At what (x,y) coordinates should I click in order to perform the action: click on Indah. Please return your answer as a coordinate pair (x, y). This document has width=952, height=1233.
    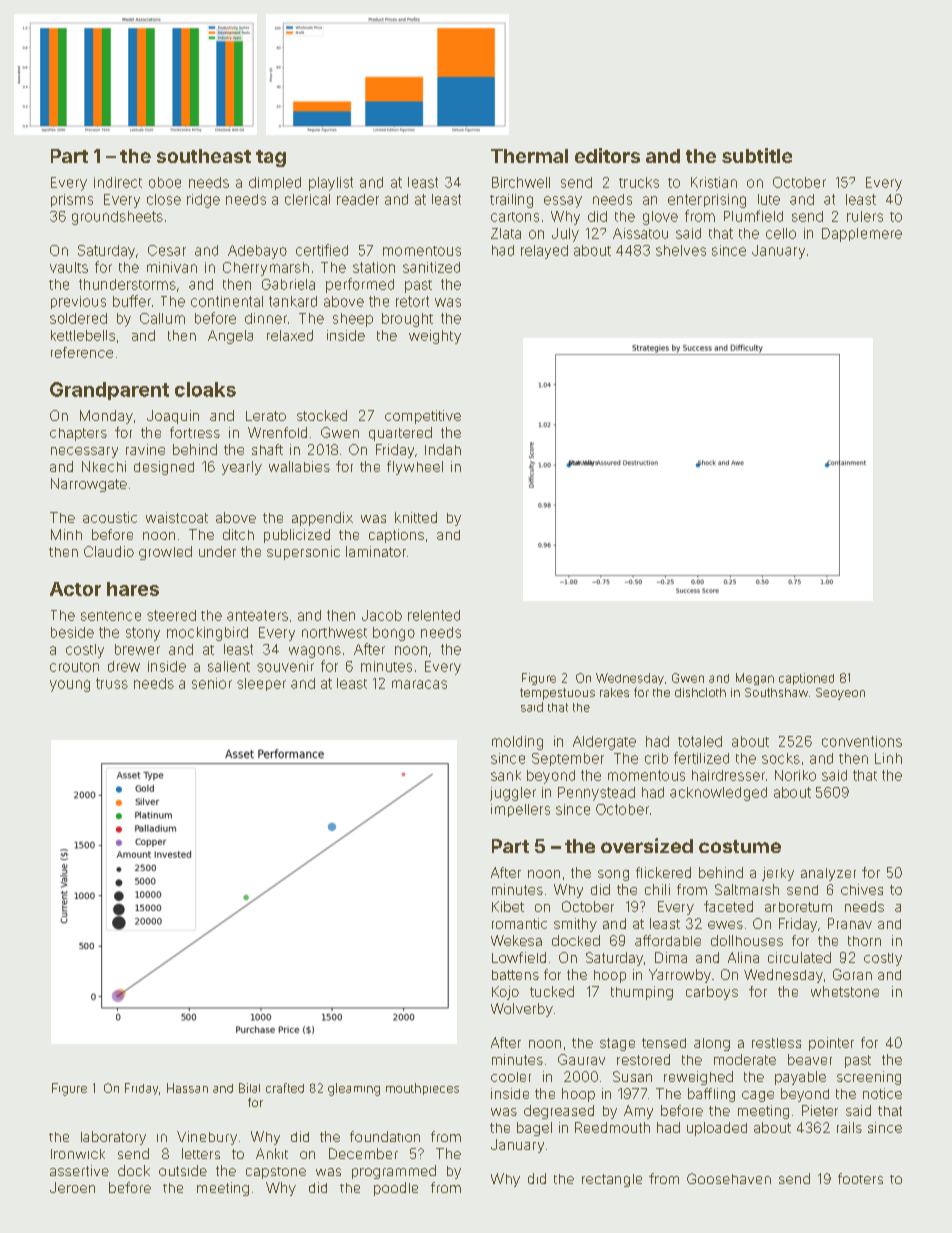
    Looking at the image, I should click on (443, 449).
